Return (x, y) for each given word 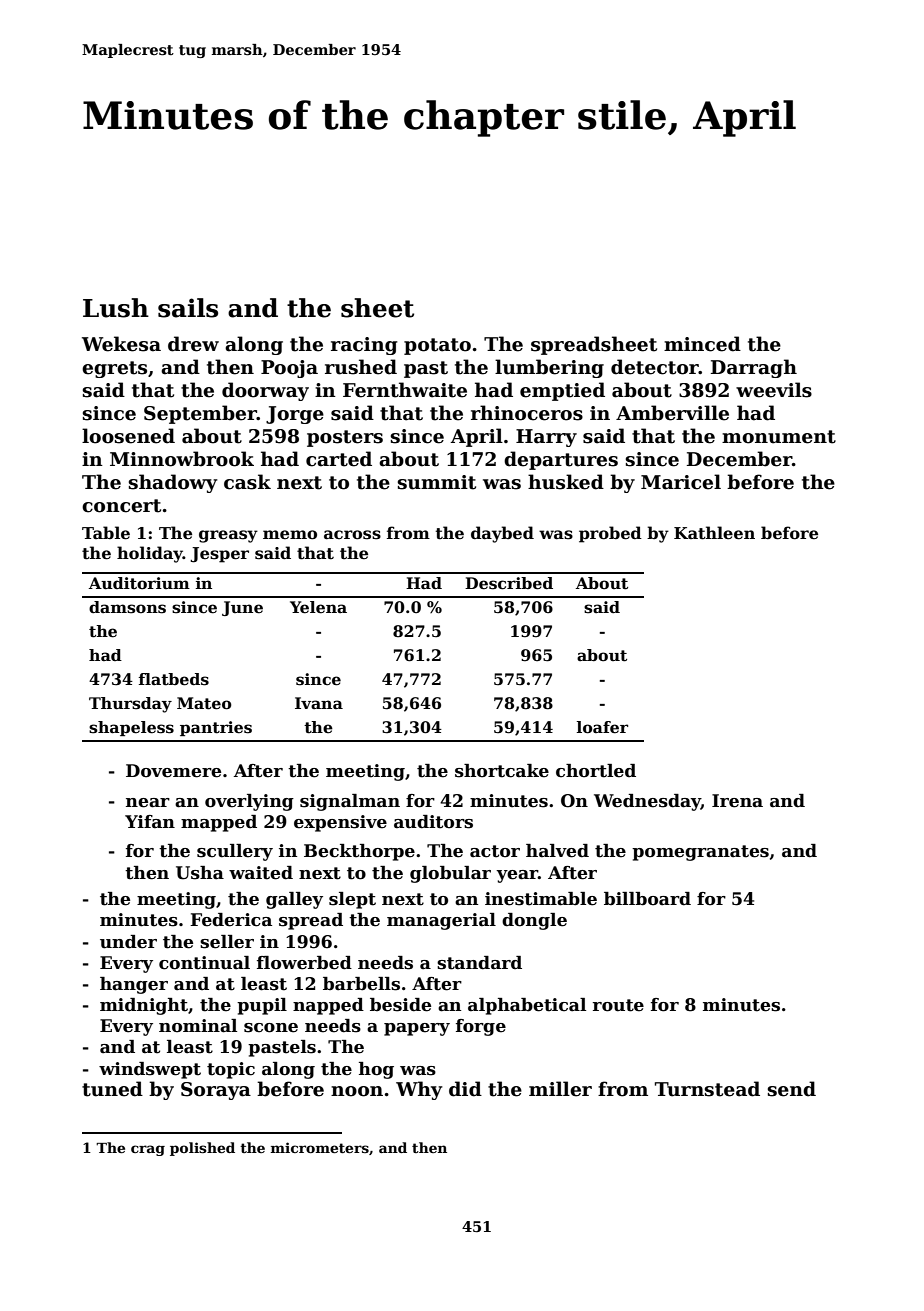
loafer (602, 727)
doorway (265, 391)
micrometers (320, 1147)
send (791, 1089)
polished (202, 1149)
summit (436, 482)
